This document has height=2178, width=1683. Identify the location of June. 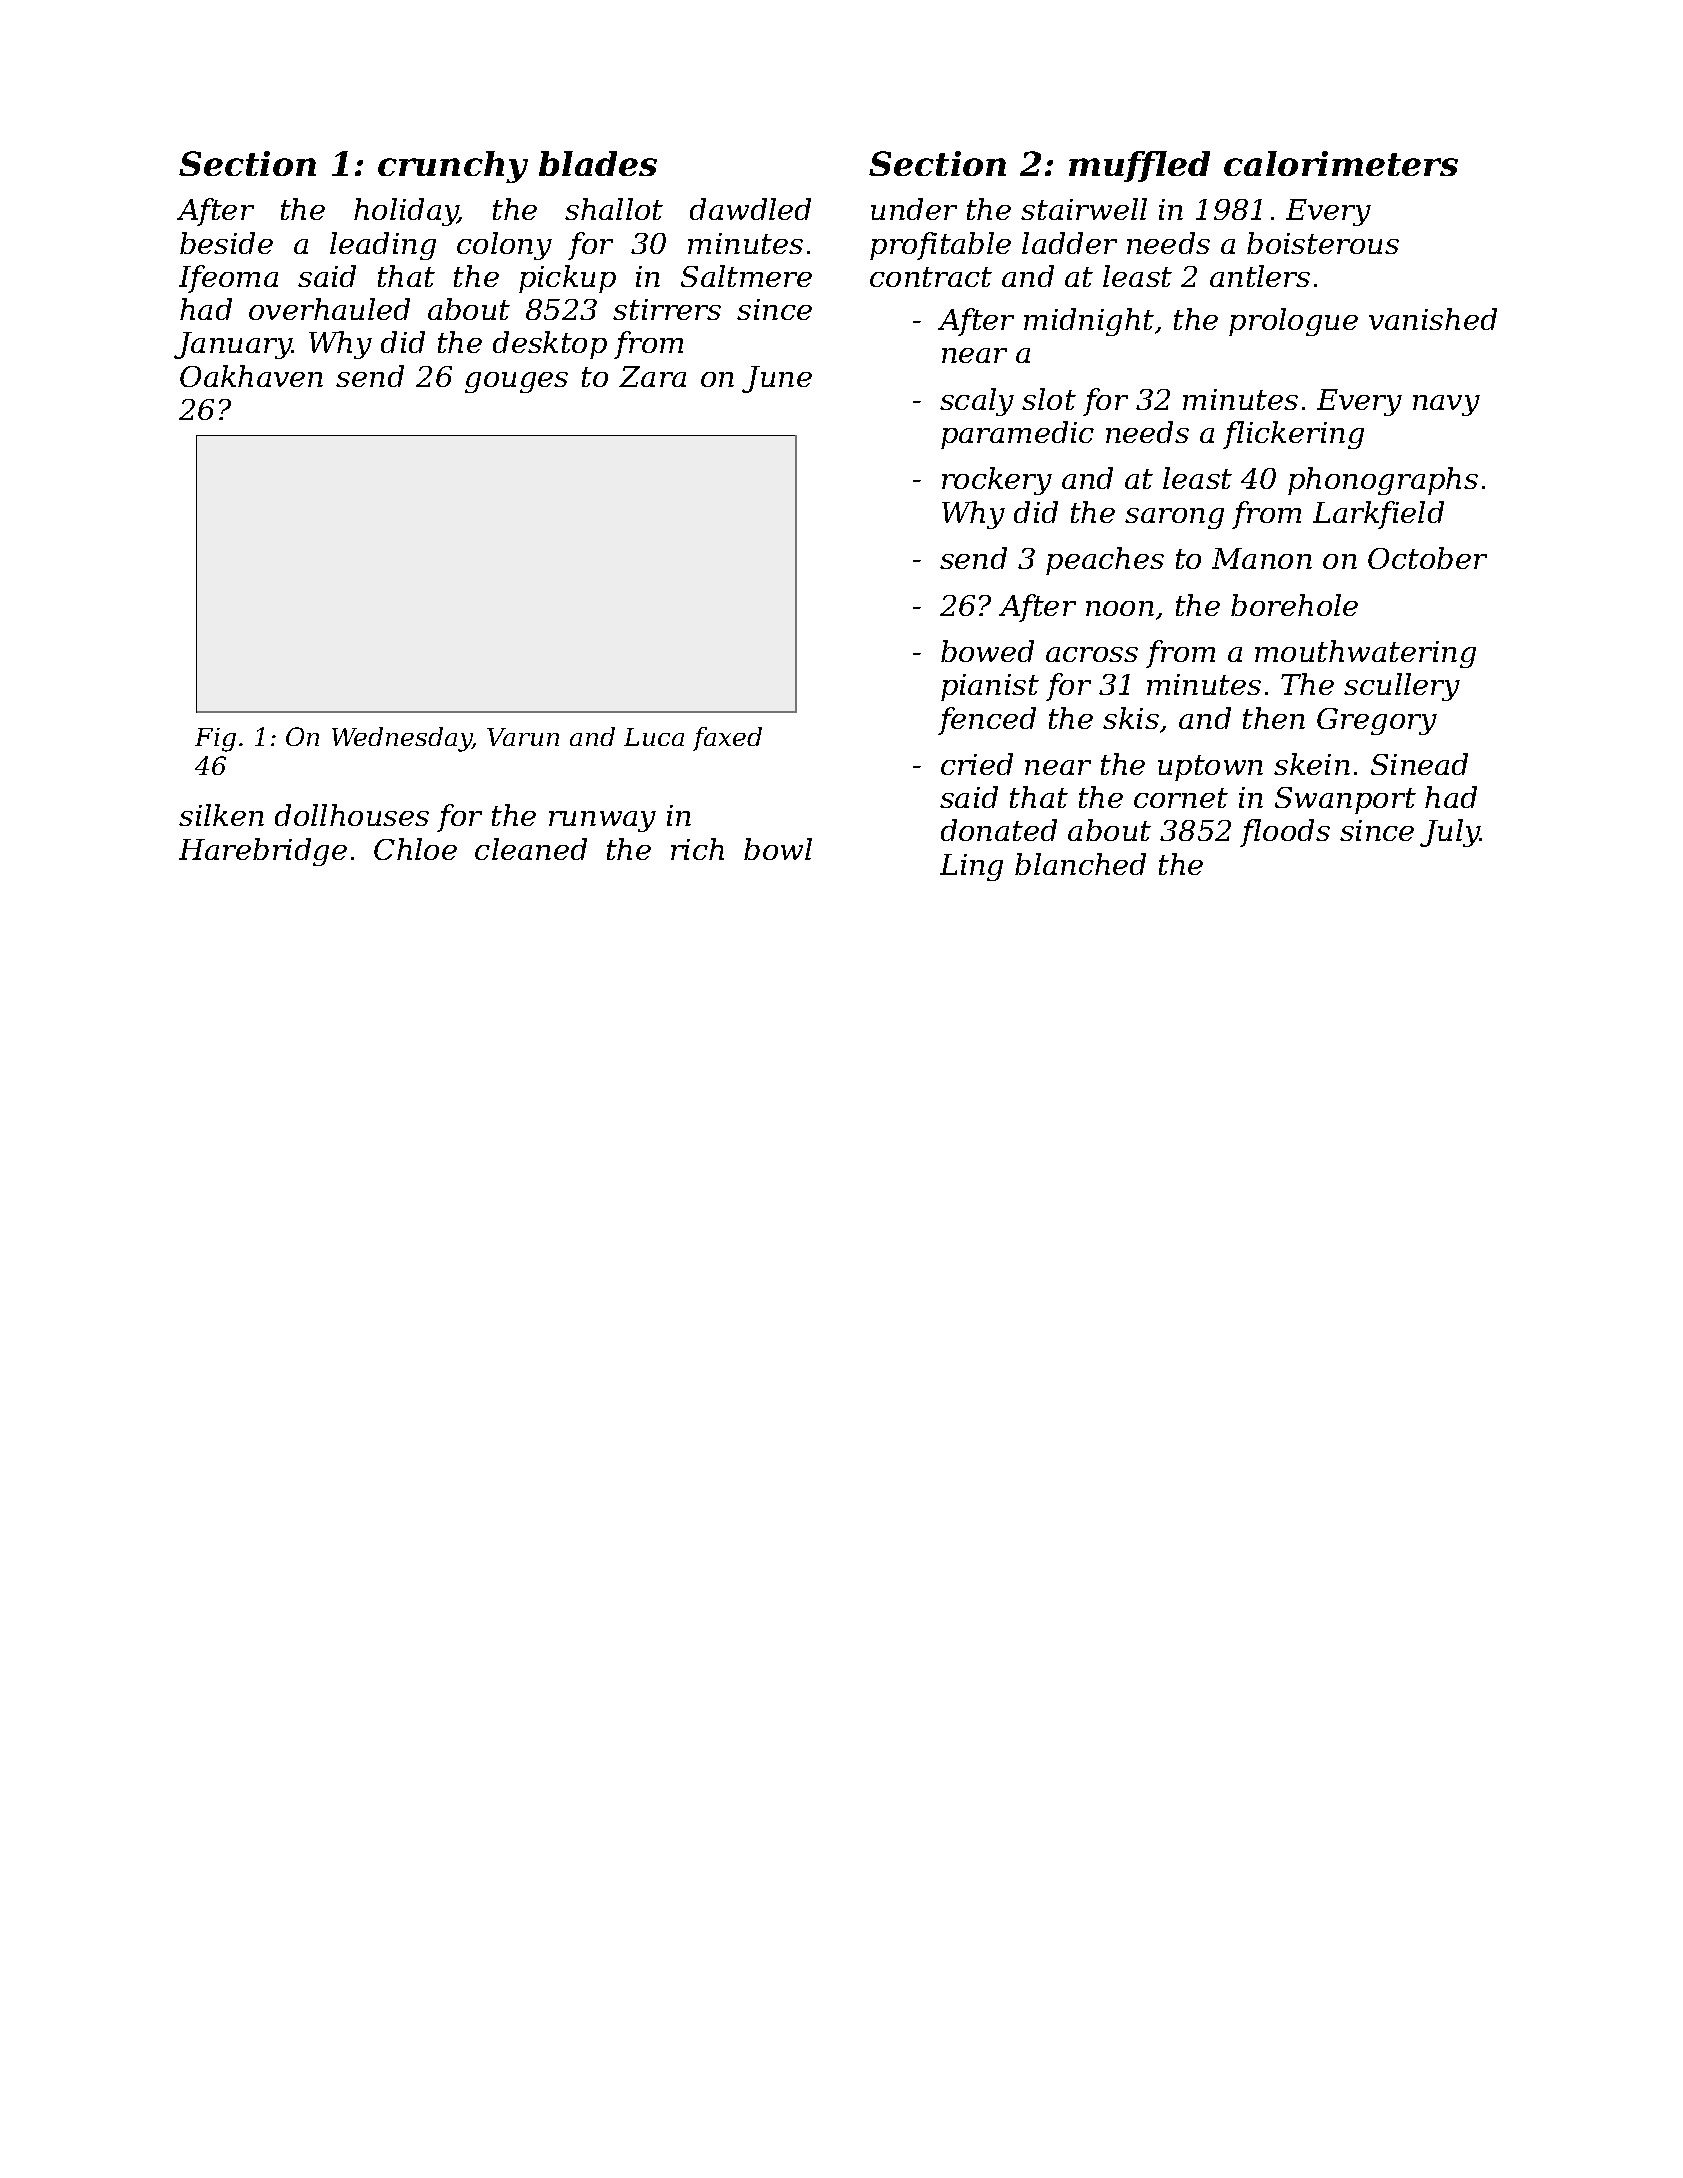
(777, 379).
